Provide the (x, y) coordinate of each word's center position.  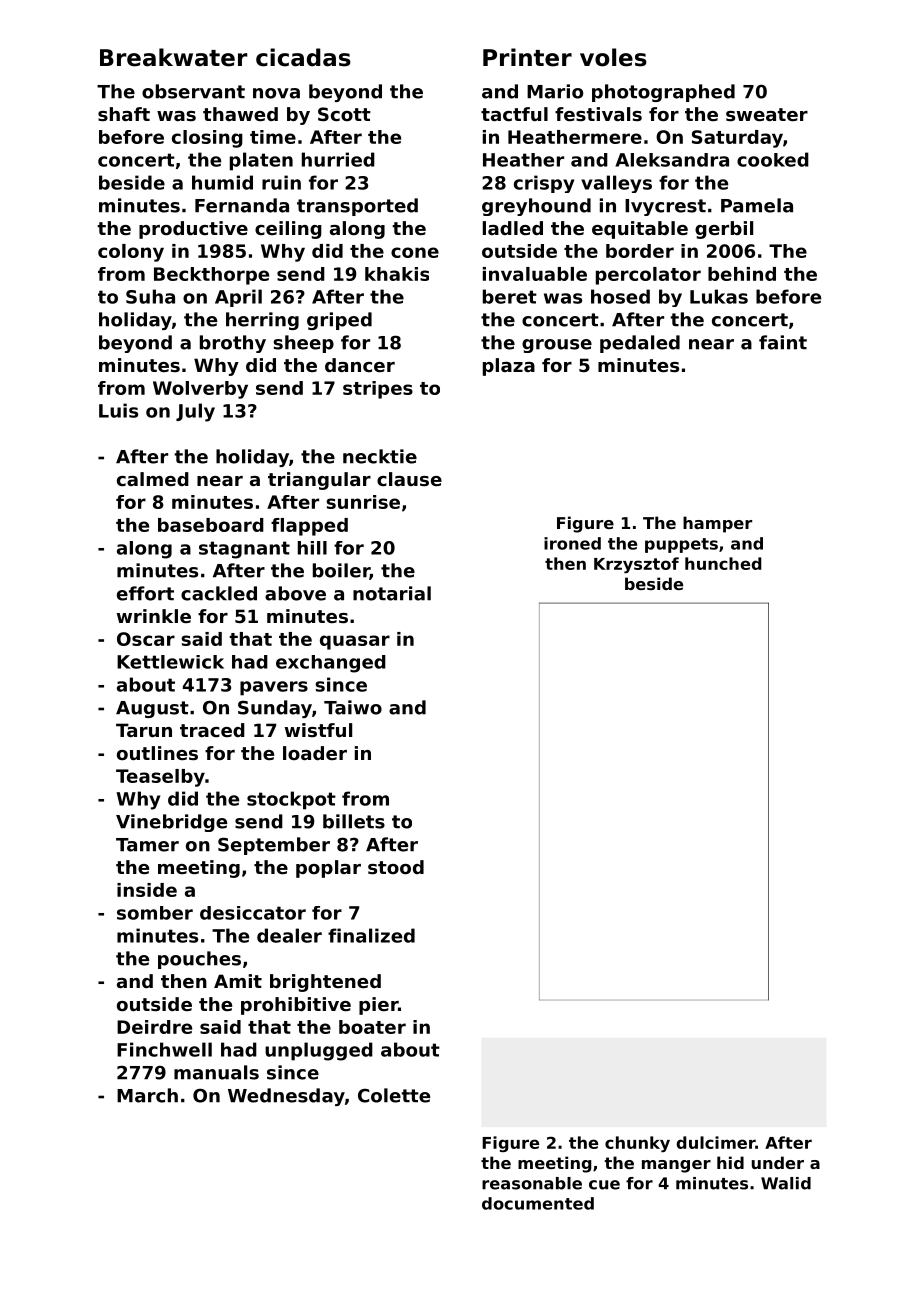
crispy (544, 184)
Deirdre (154, 1027)
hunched (723, 563)
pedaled (640, 344)
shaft (124, 114)
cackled (219, 593)
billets (354, 821)
